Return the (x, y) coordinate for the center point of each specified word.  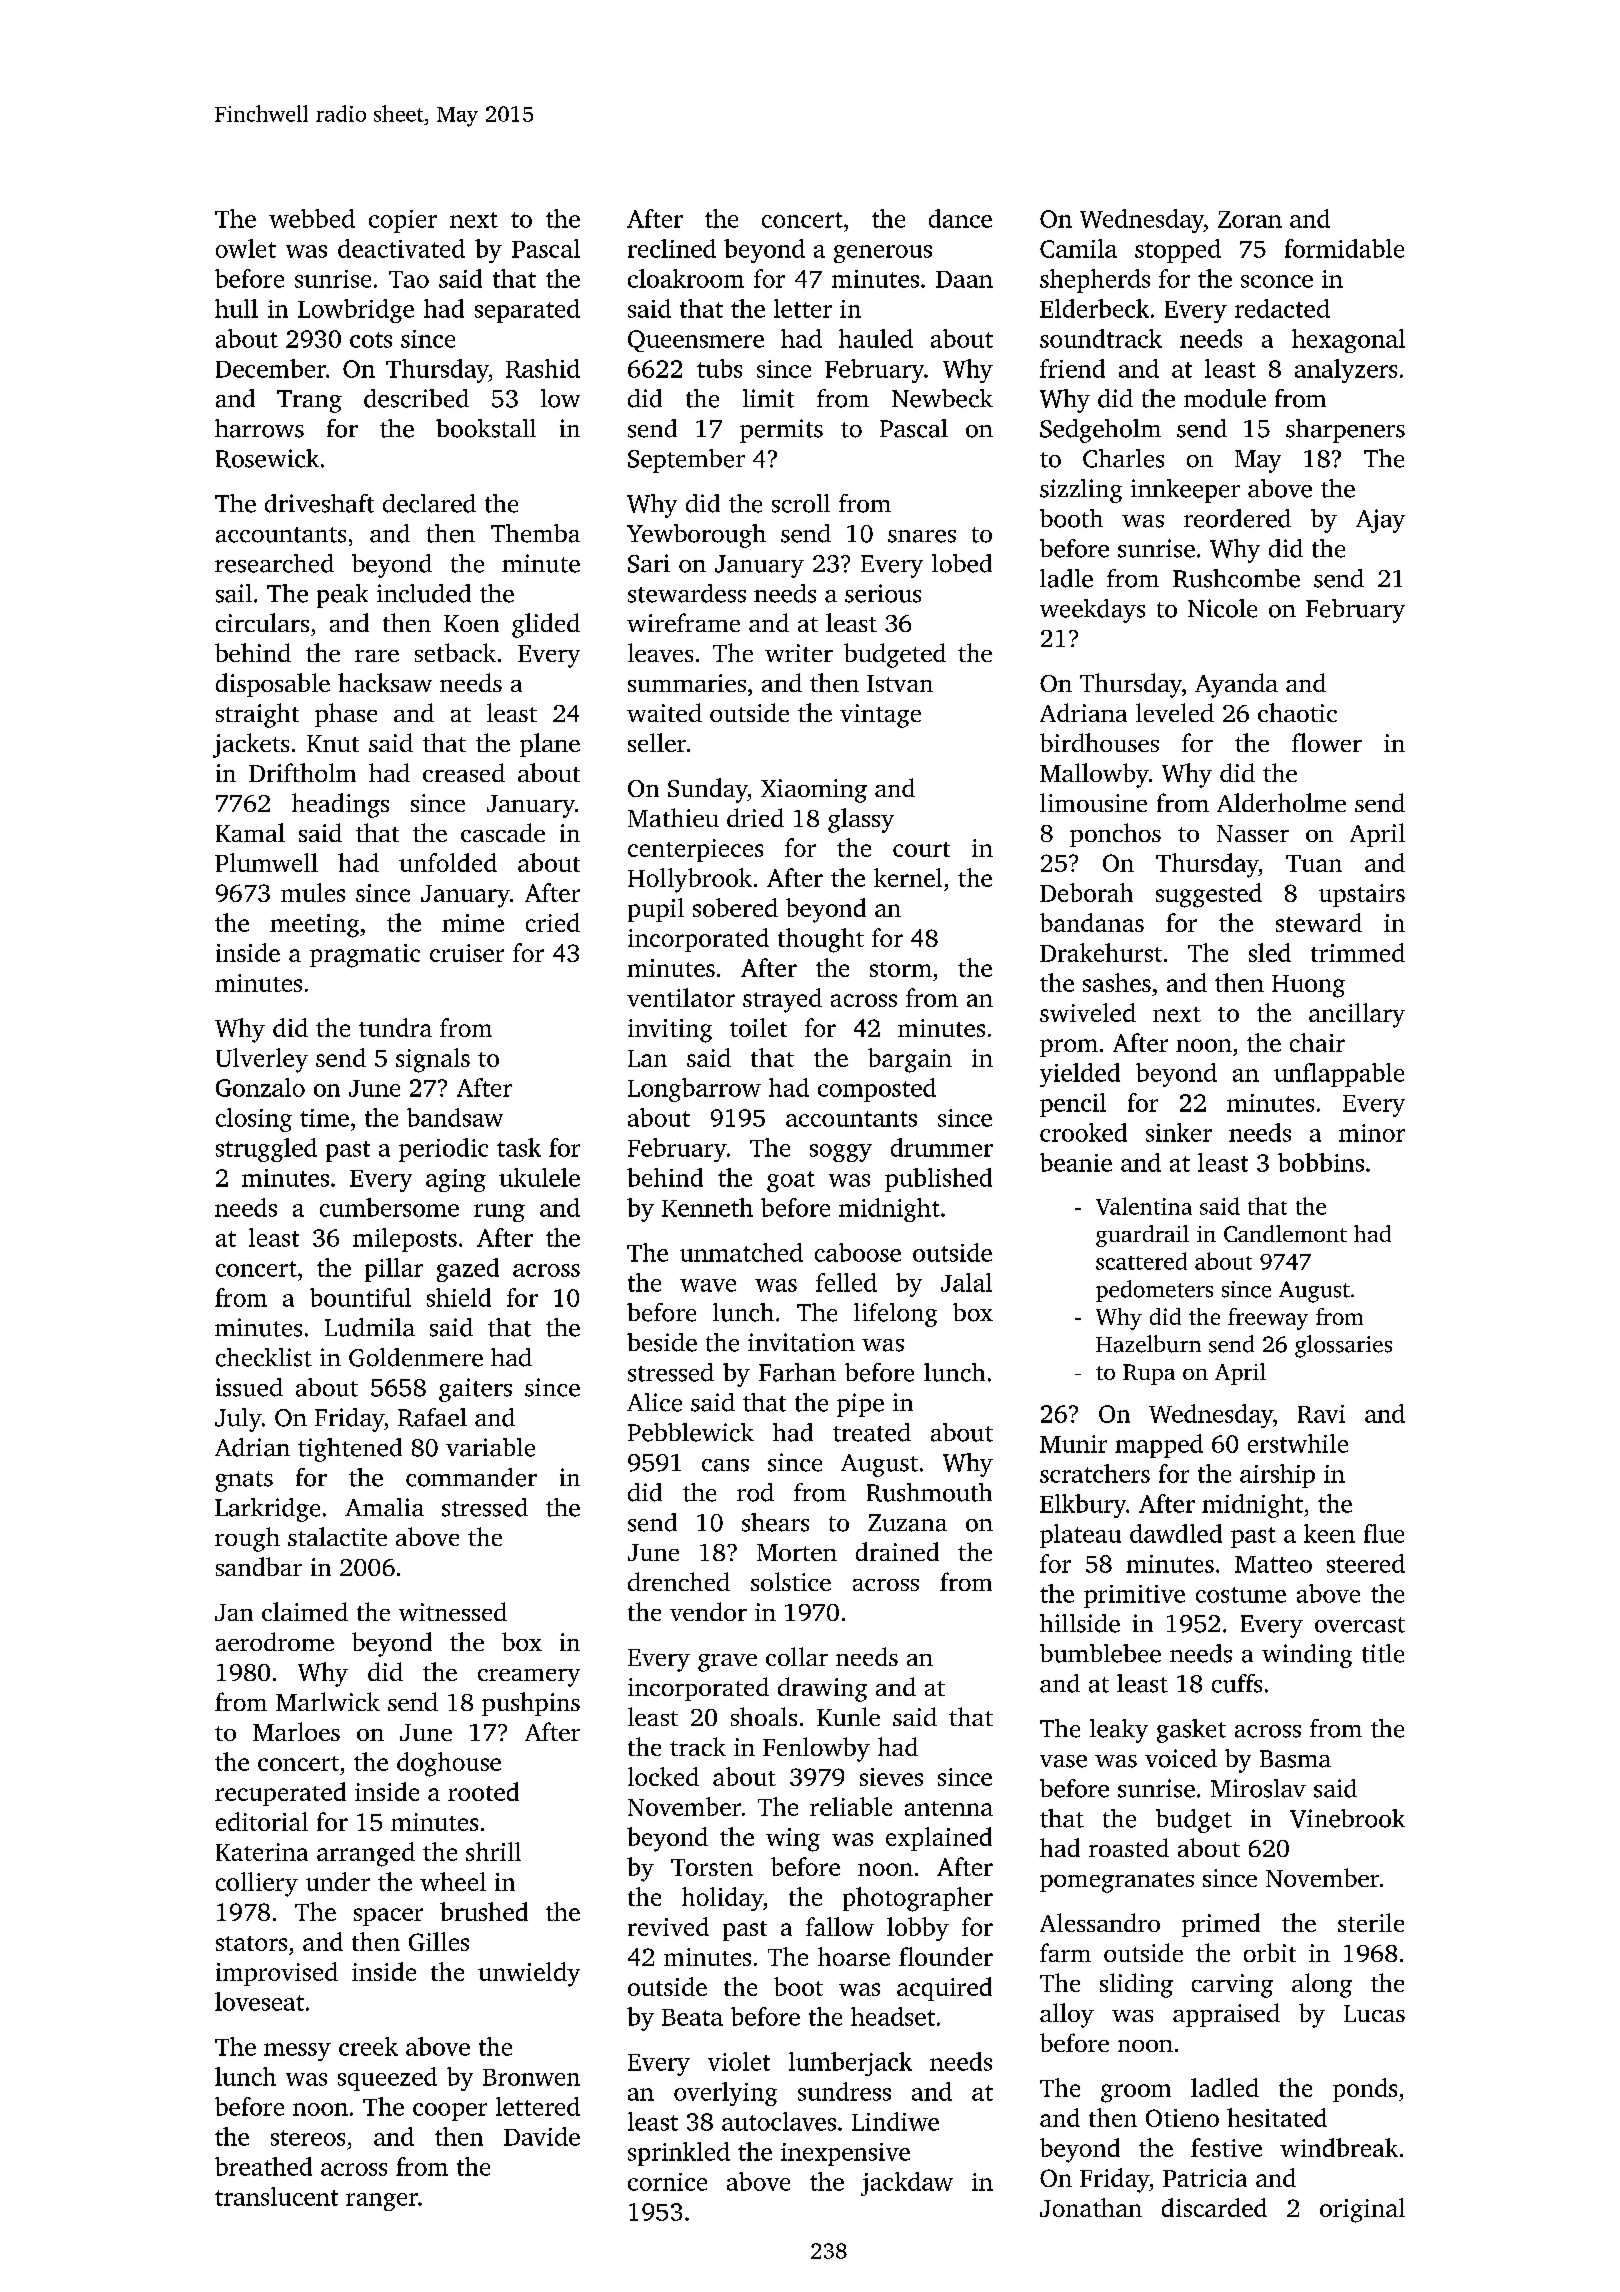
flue (1384, 1533)
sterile (1371, 1922)
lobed (962, 563)
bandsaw (455, 1117)
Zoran (1250, 219)
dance (960, 218)
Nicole (1222, 608)
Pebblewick (691, 1432)
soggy (841, 1153)
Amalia (384, 1507)
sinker (1179, 1132)
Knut (333, 743)
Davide (542, 2136)
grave (727, 1663)
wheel (453, 1881)
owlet (246, 248)
